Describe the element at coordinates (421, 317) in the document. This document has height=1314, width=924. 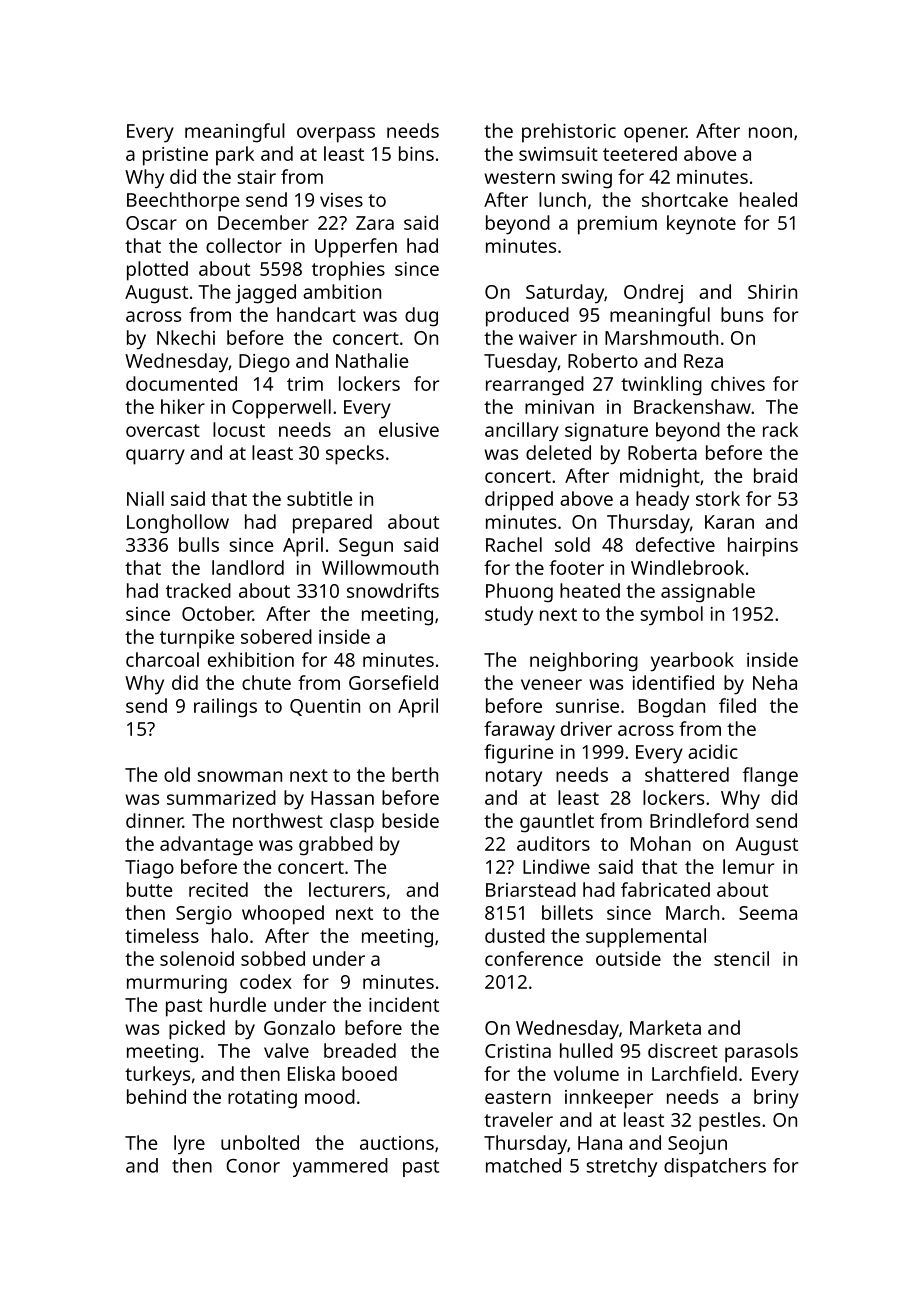
I see `dug` at that location.
